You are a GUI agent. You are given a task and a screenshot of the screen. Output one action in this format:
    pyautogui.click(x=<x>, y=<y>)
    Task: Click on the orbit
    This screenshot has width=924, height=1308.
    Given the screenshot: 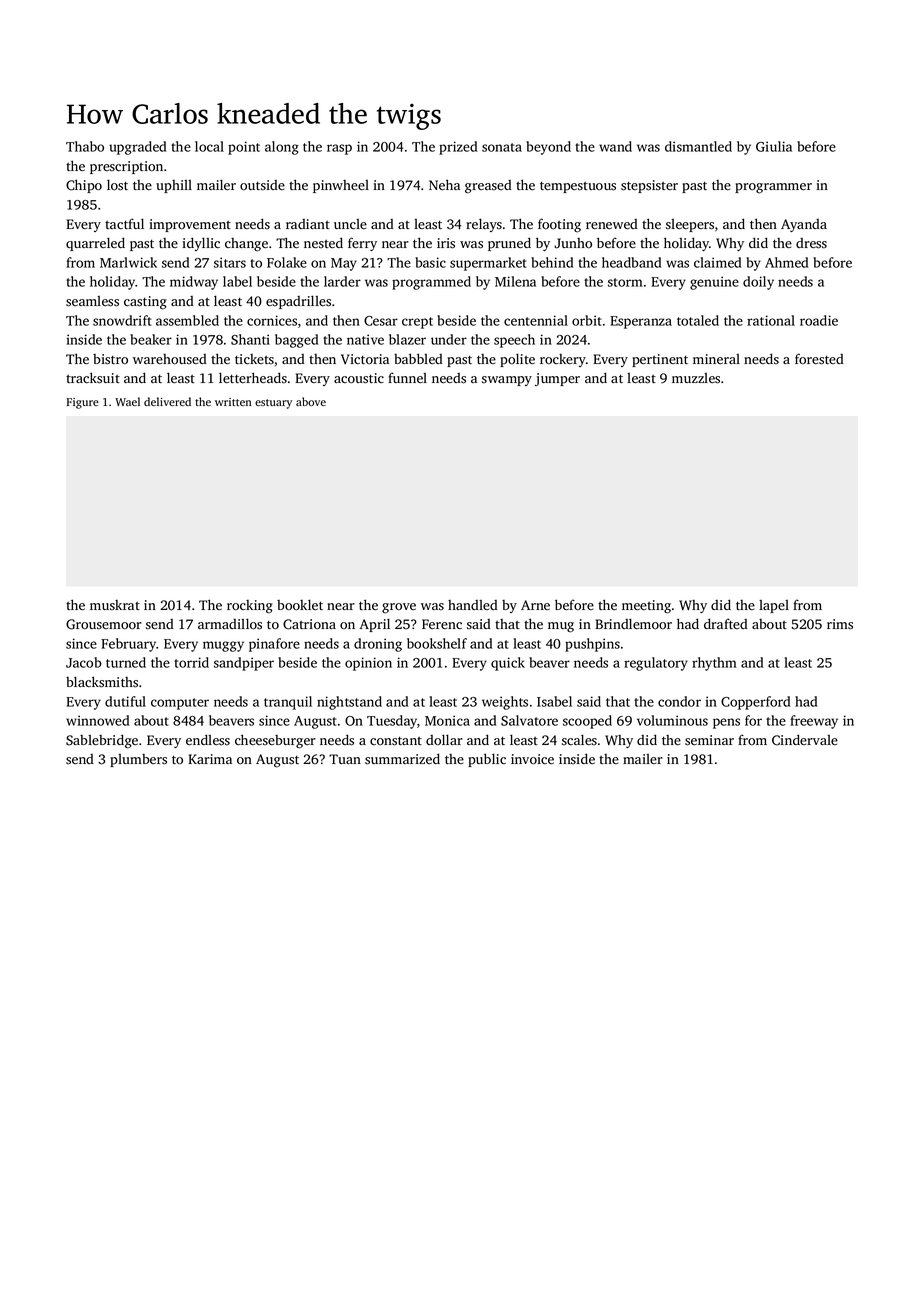 What is the action you would take?
    pyautogui.click(x=587, y=320)
